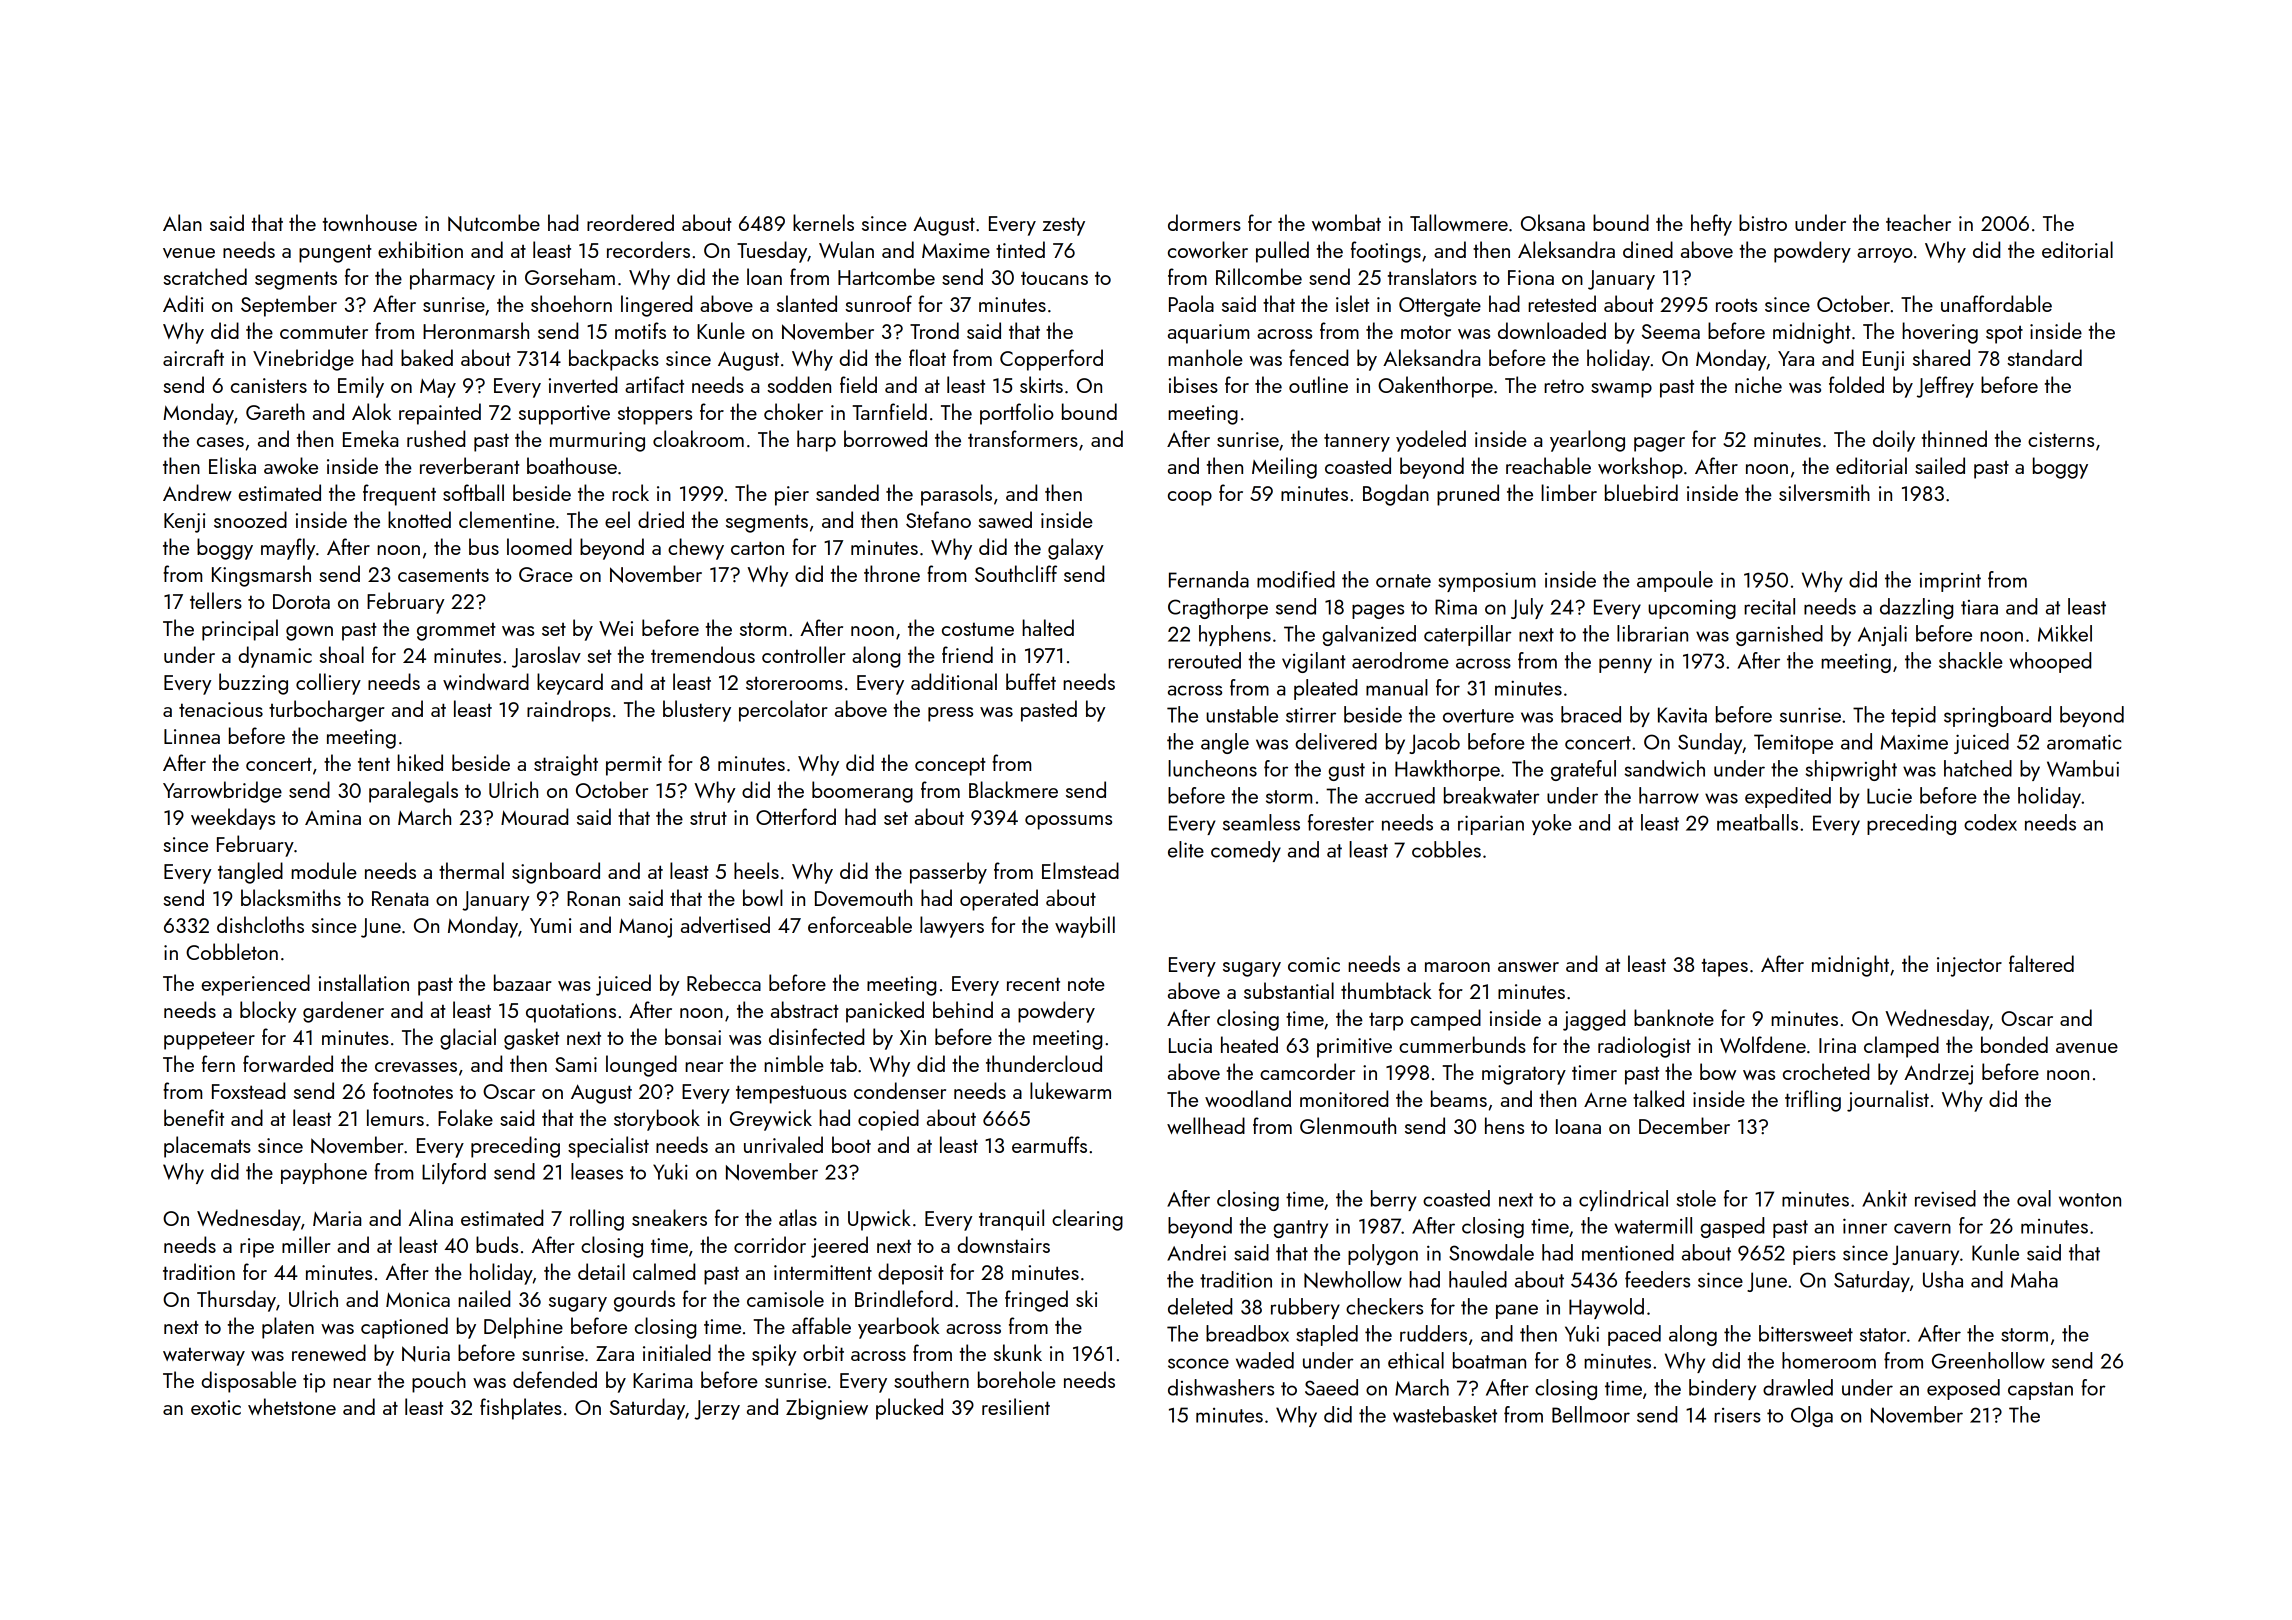  I want to click on Wulan, so click(846, 249).
